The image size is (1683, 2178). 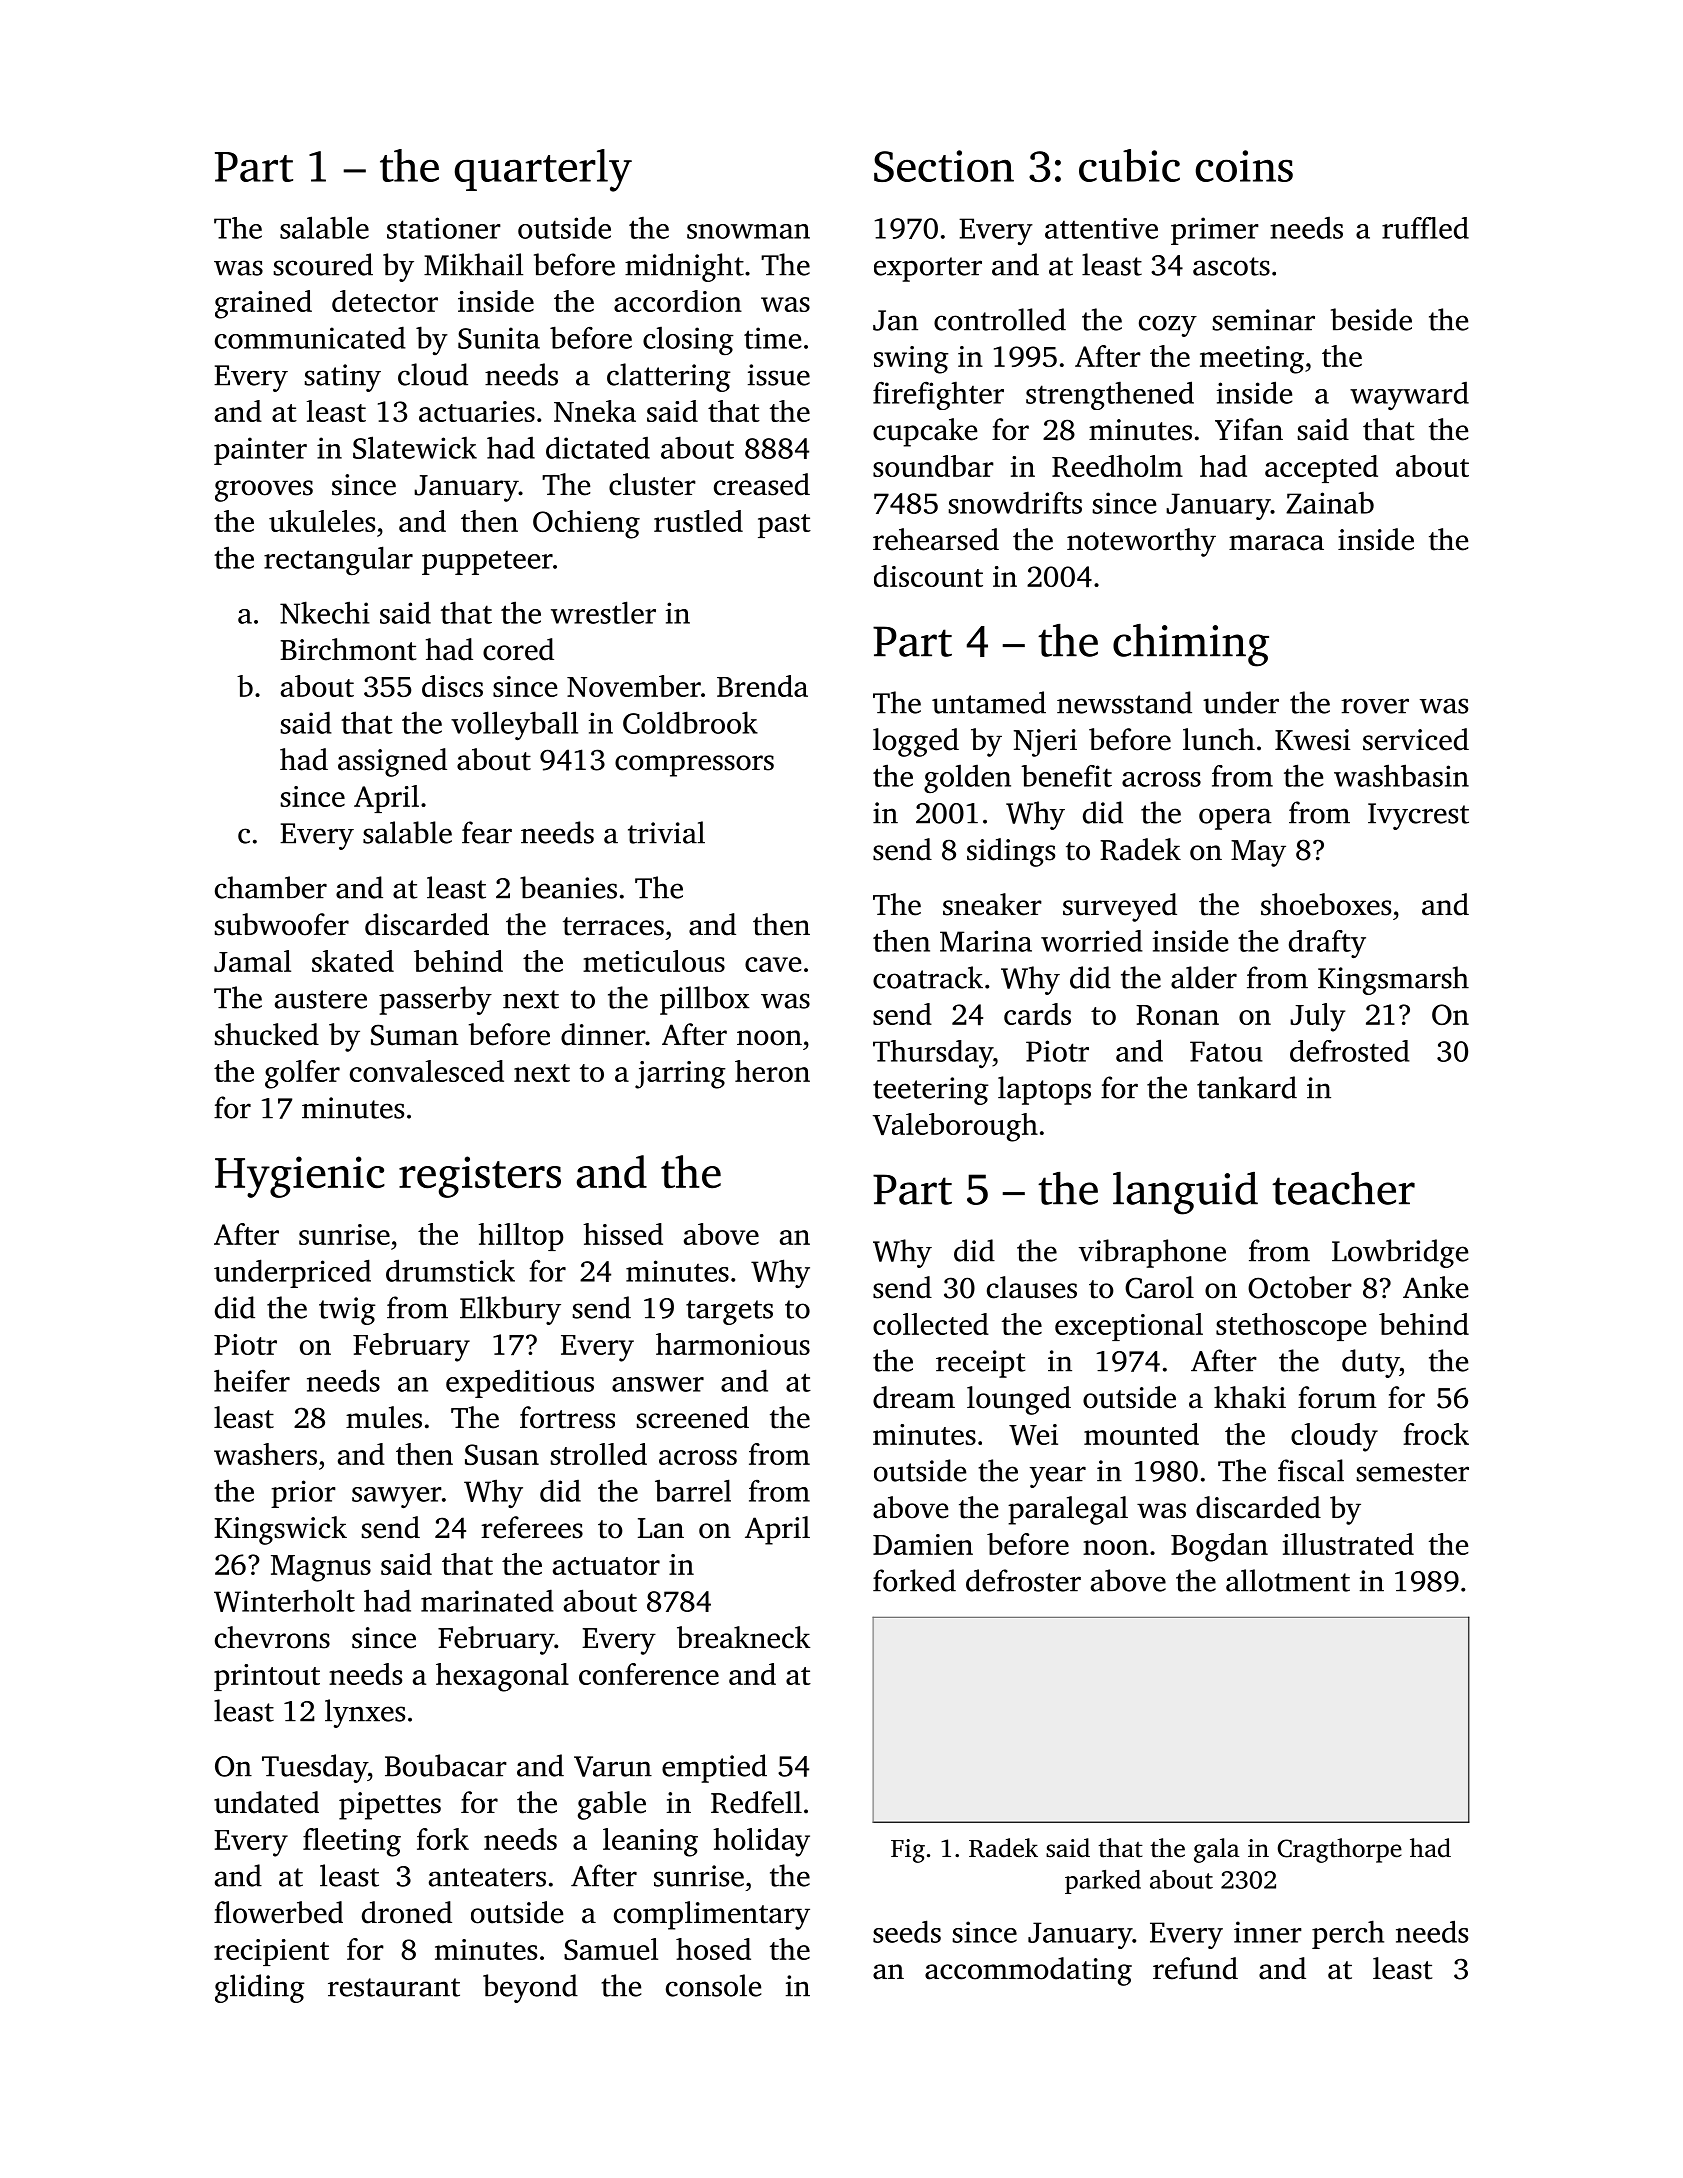 What do you see at coordinates (1117, 466) in the document?
I see `Reedholm` at bounding box center [1117, 466].
